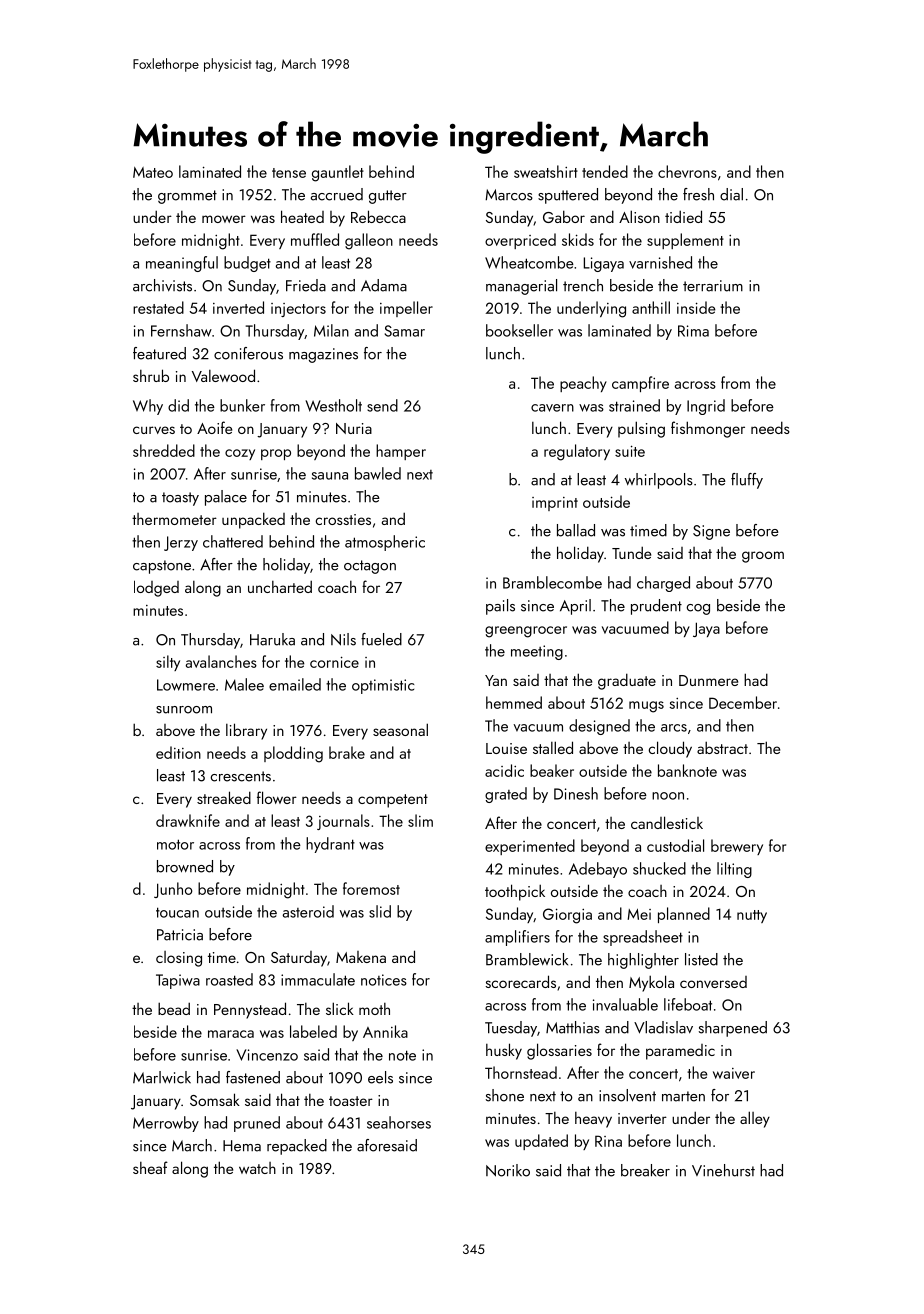 This screenshot has height=1314, width=924. I want to click on Noriko, so click(508, 1170).
